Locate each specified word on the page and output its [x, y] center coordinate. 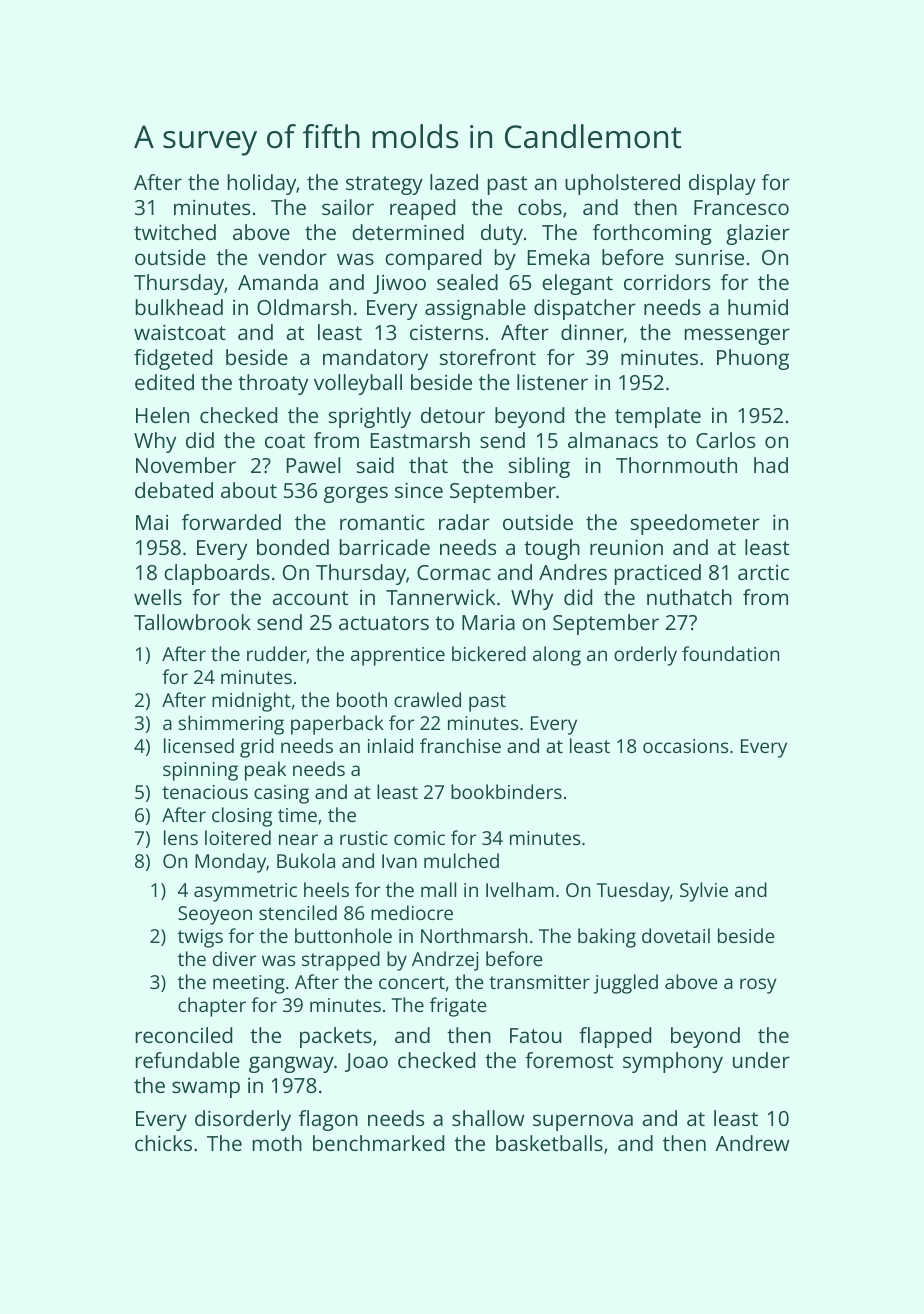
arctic [763, 572]
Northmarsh [474, 935]
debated [174, 490]
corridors [667, 282]
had [771, 465]
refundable [188, 1060]
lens [181, 837]
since [419, 490]
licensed [199, 745]
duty [502, 234]
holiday [262, 184]
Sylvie [704, 892]
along [557, 656]
